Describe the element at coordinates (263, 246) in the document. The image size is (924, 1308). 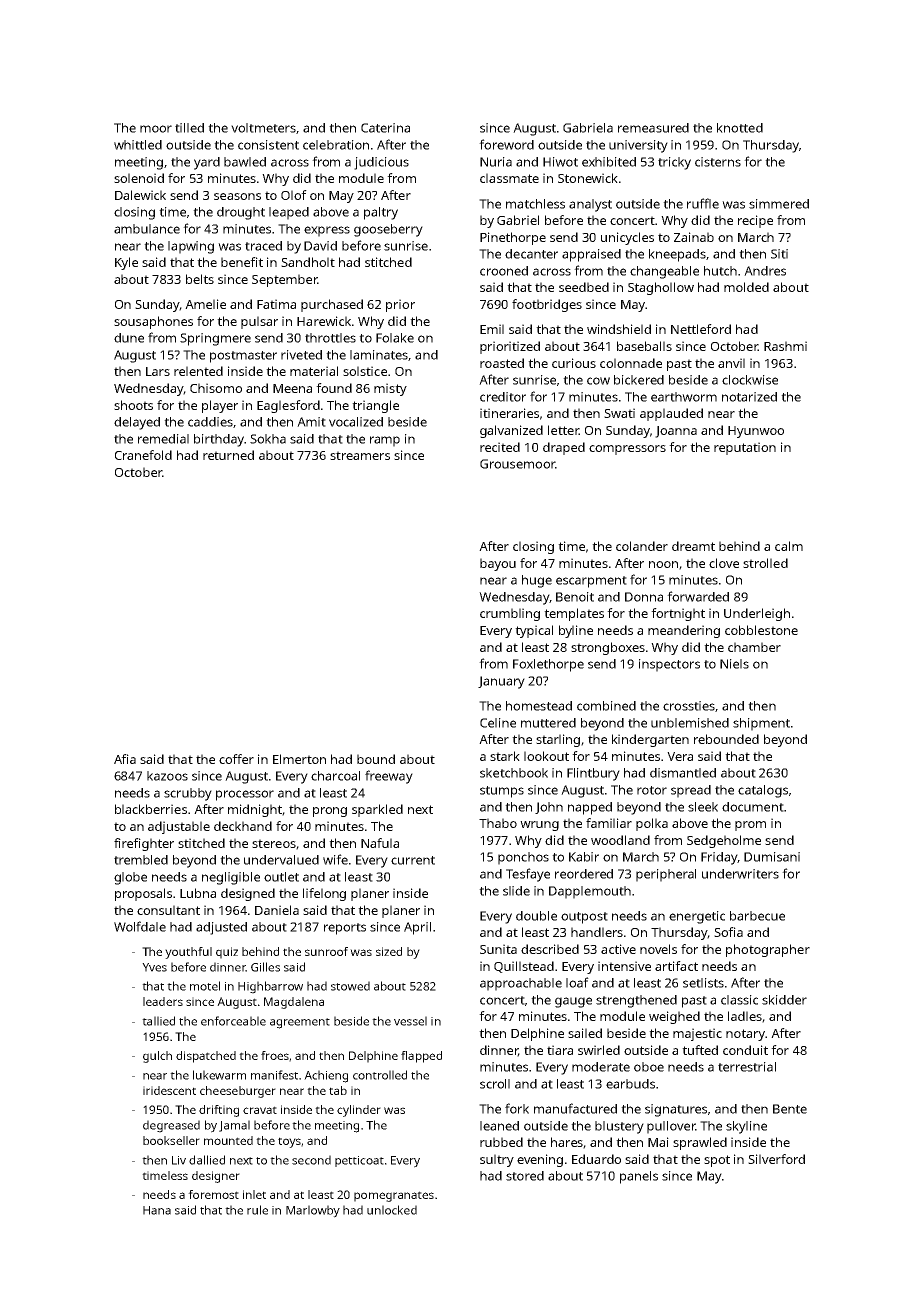
I see `traced` at that location.
